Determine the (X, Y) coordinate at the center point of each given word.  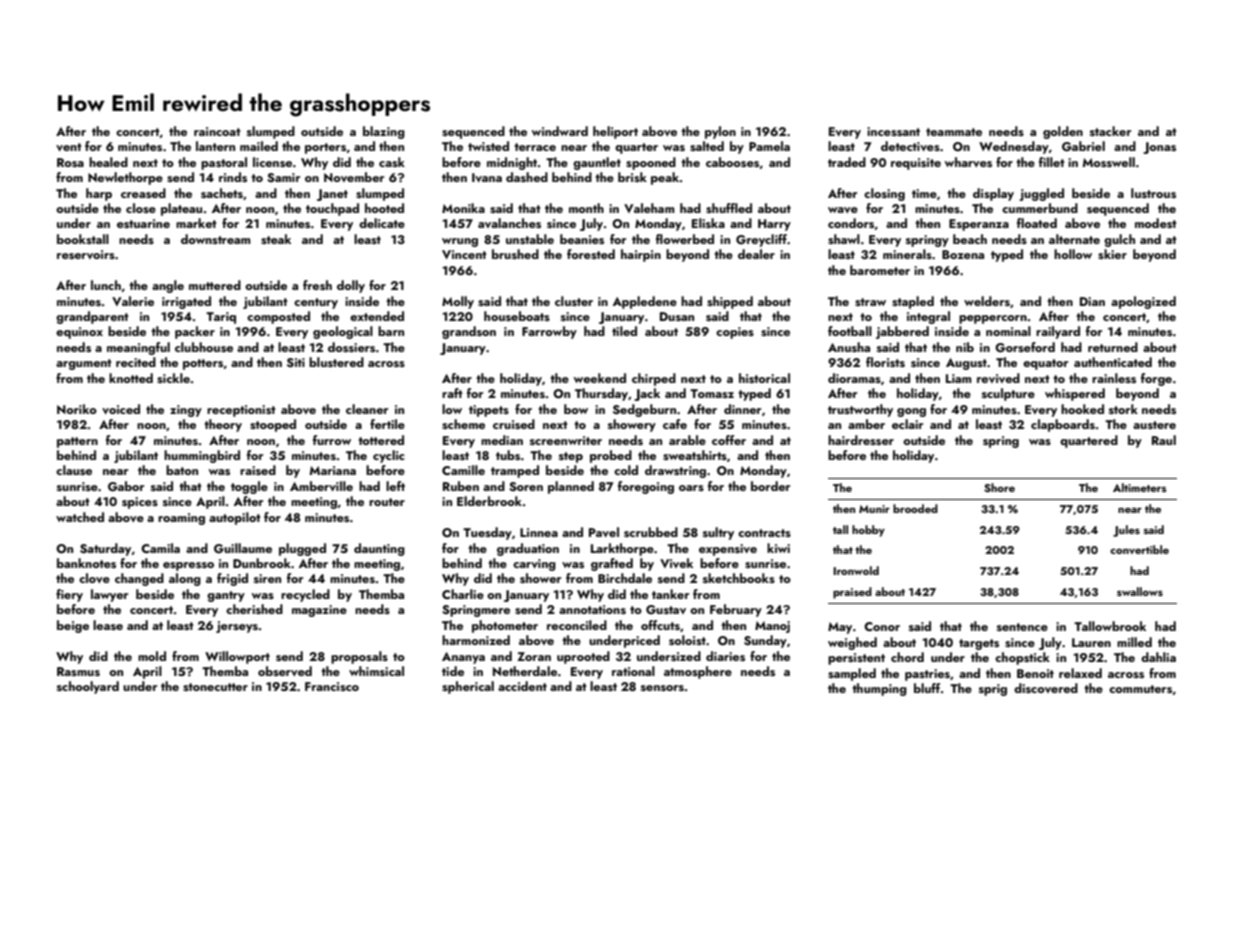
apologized (1143, 302)
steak (276, 239)
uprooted (583, 657)
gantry (226, 596)
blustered (336, 362)
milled (1134, 642)
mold (152, 656)
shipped (730, 302)
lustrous (1153, 193)
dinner (742, 409)
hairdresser (861, 440)
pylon (720, 132)
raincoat (217, 131)
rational (633, 671)
